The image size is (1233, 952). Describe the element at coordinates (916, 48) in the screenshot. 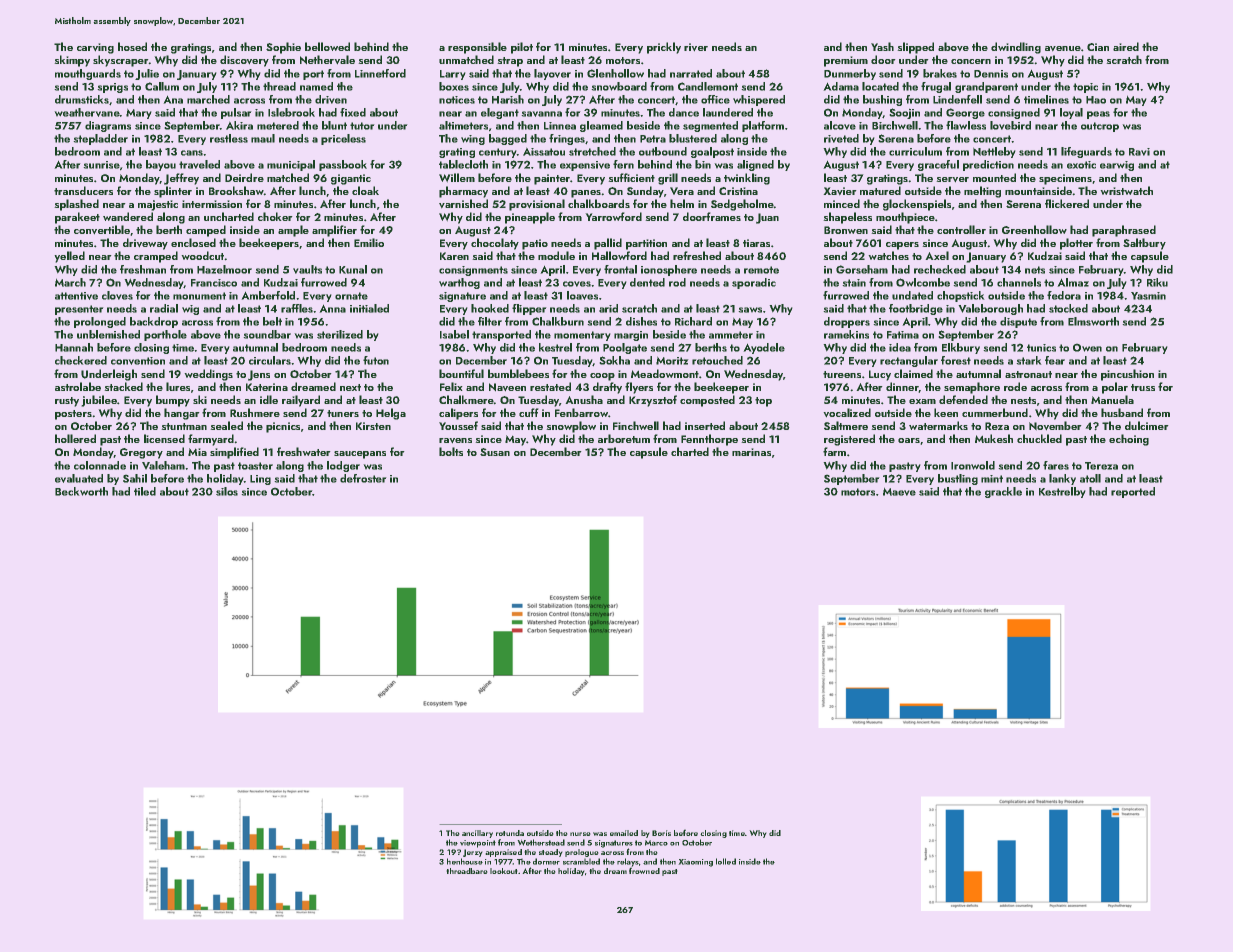

I see `slipped` at that location.
